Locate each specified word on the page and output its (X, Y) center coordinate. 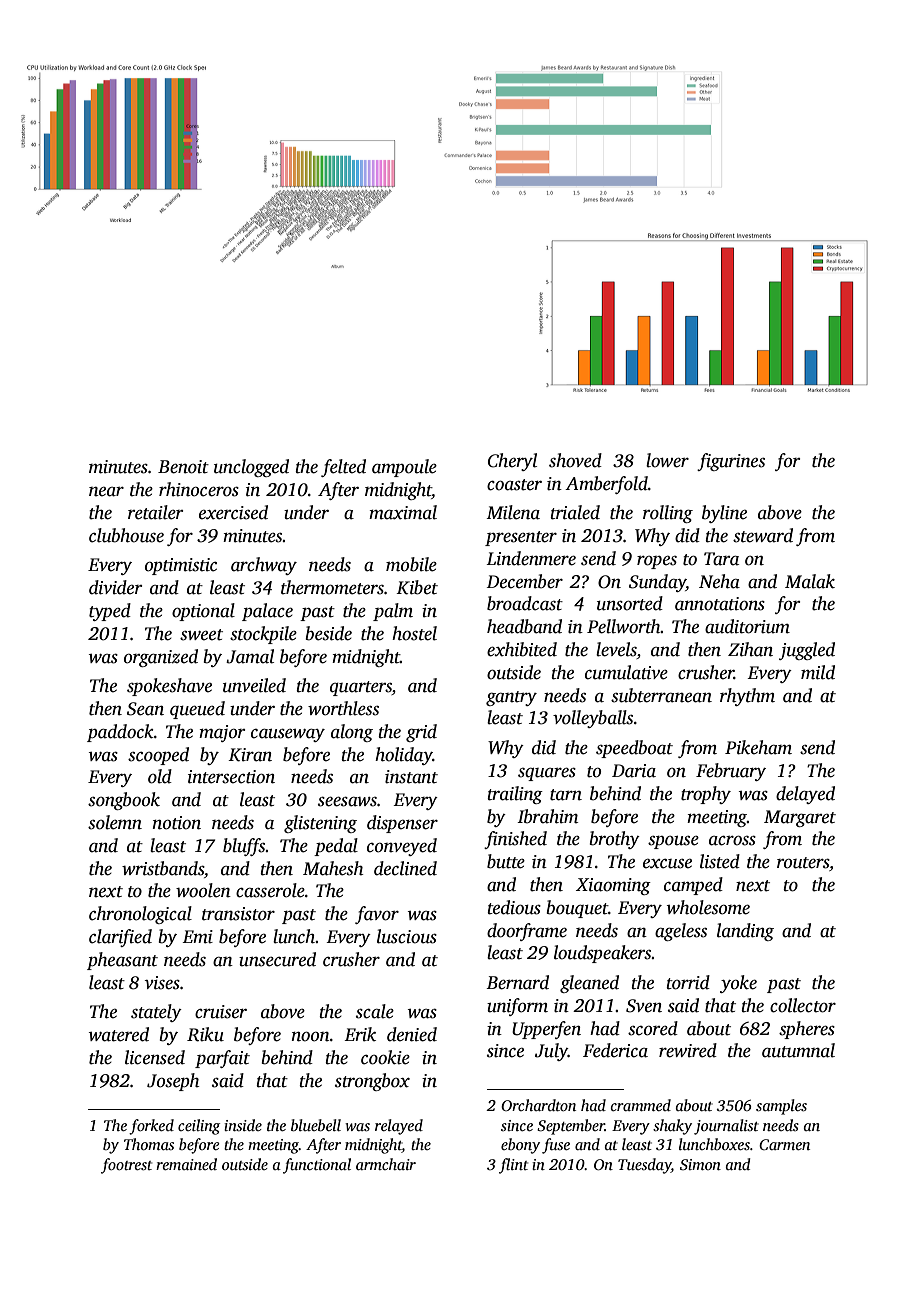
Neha (719, 581)
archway (264, 566)
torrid (688, 982)
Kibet (417, 587)
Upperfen (546, 1030)
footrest (126, 1166)
